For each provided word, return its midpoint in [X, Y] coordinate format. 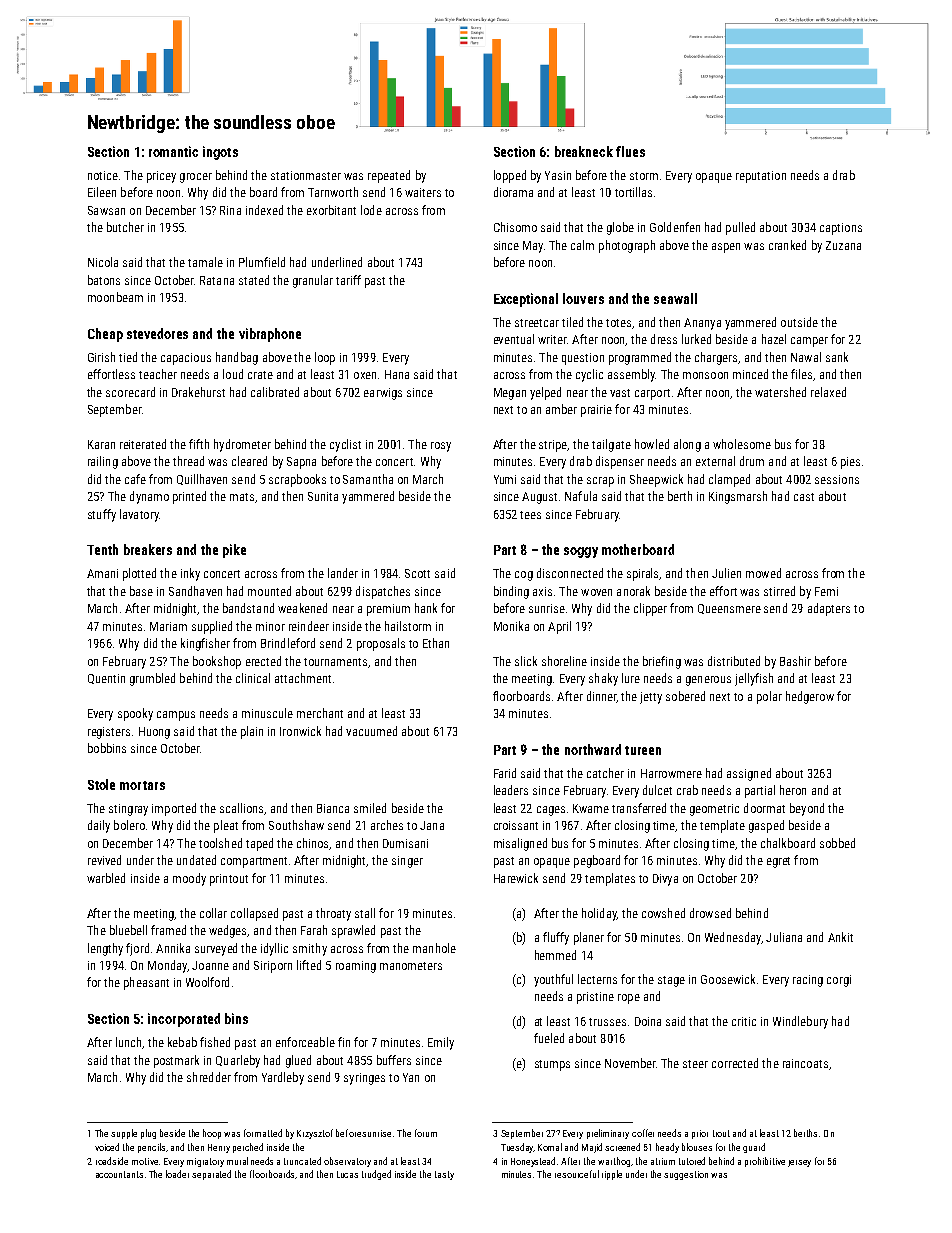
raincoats [805, 1063]
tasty [444, 1175]
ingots [220, 153]
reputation [761, 177]
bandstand [248, 608]
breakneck [584, 151]
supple [124, 1134]
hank [426, 608]
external [715, 461]
